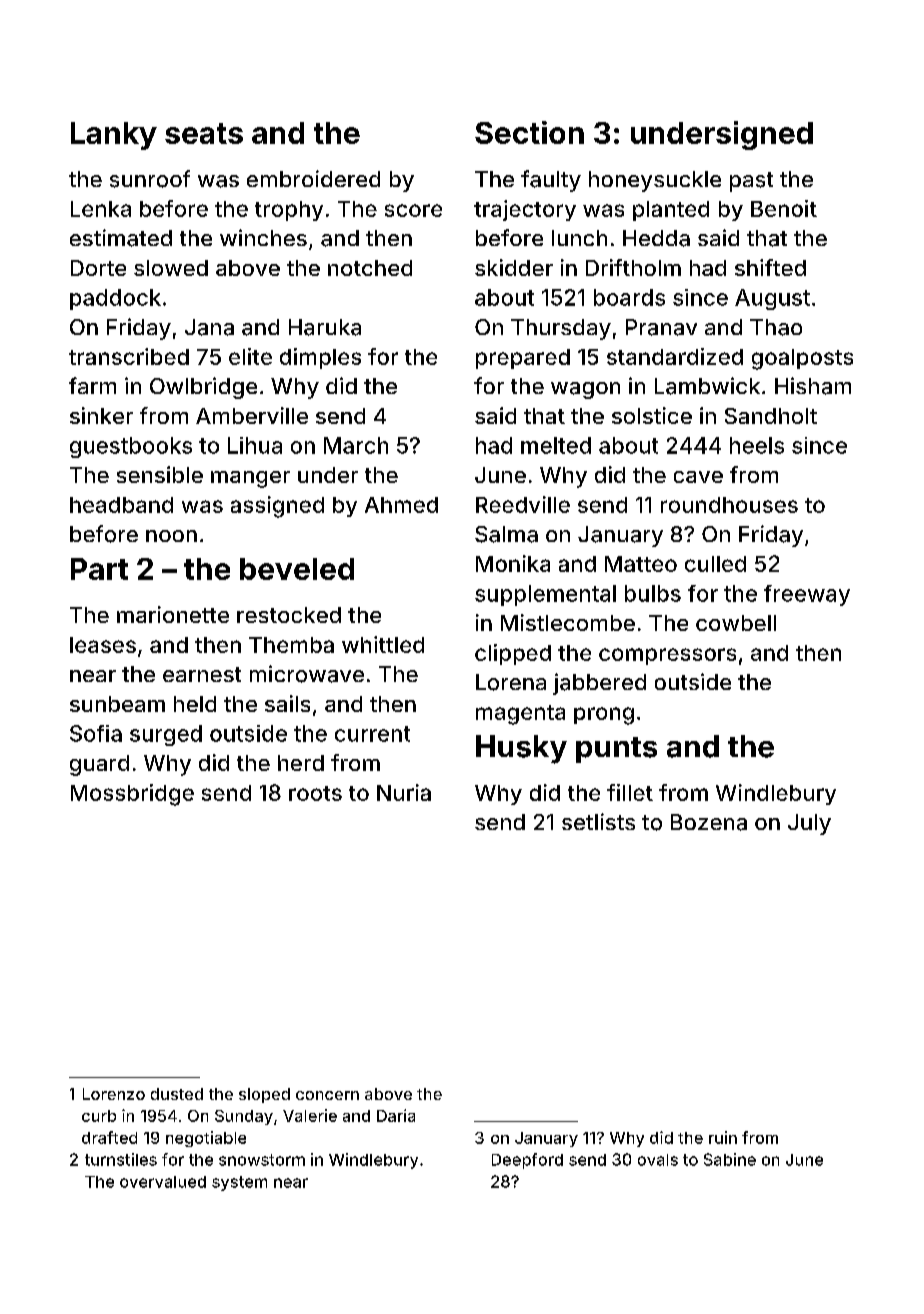 The image size is (924, 1314). I want to click on sensible, so click(160, 474).
